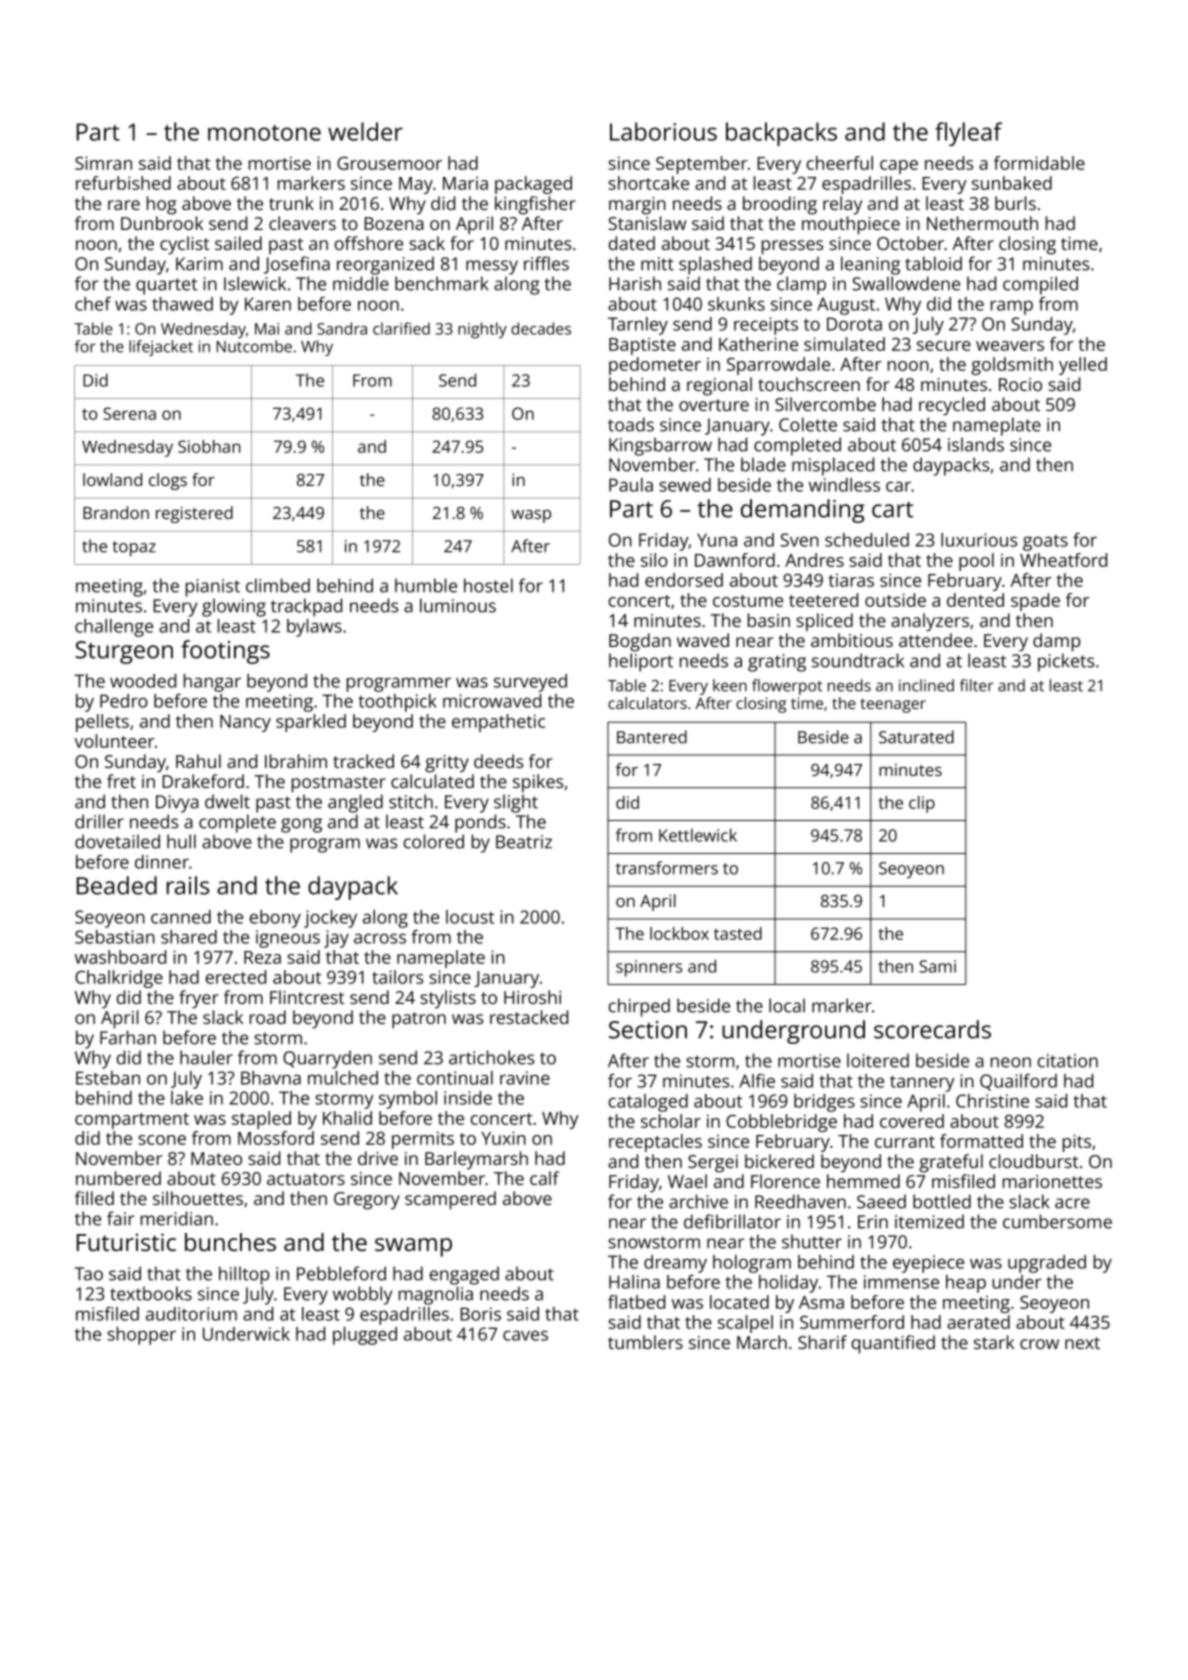  I want to click on Serena, so click(129, 413).
